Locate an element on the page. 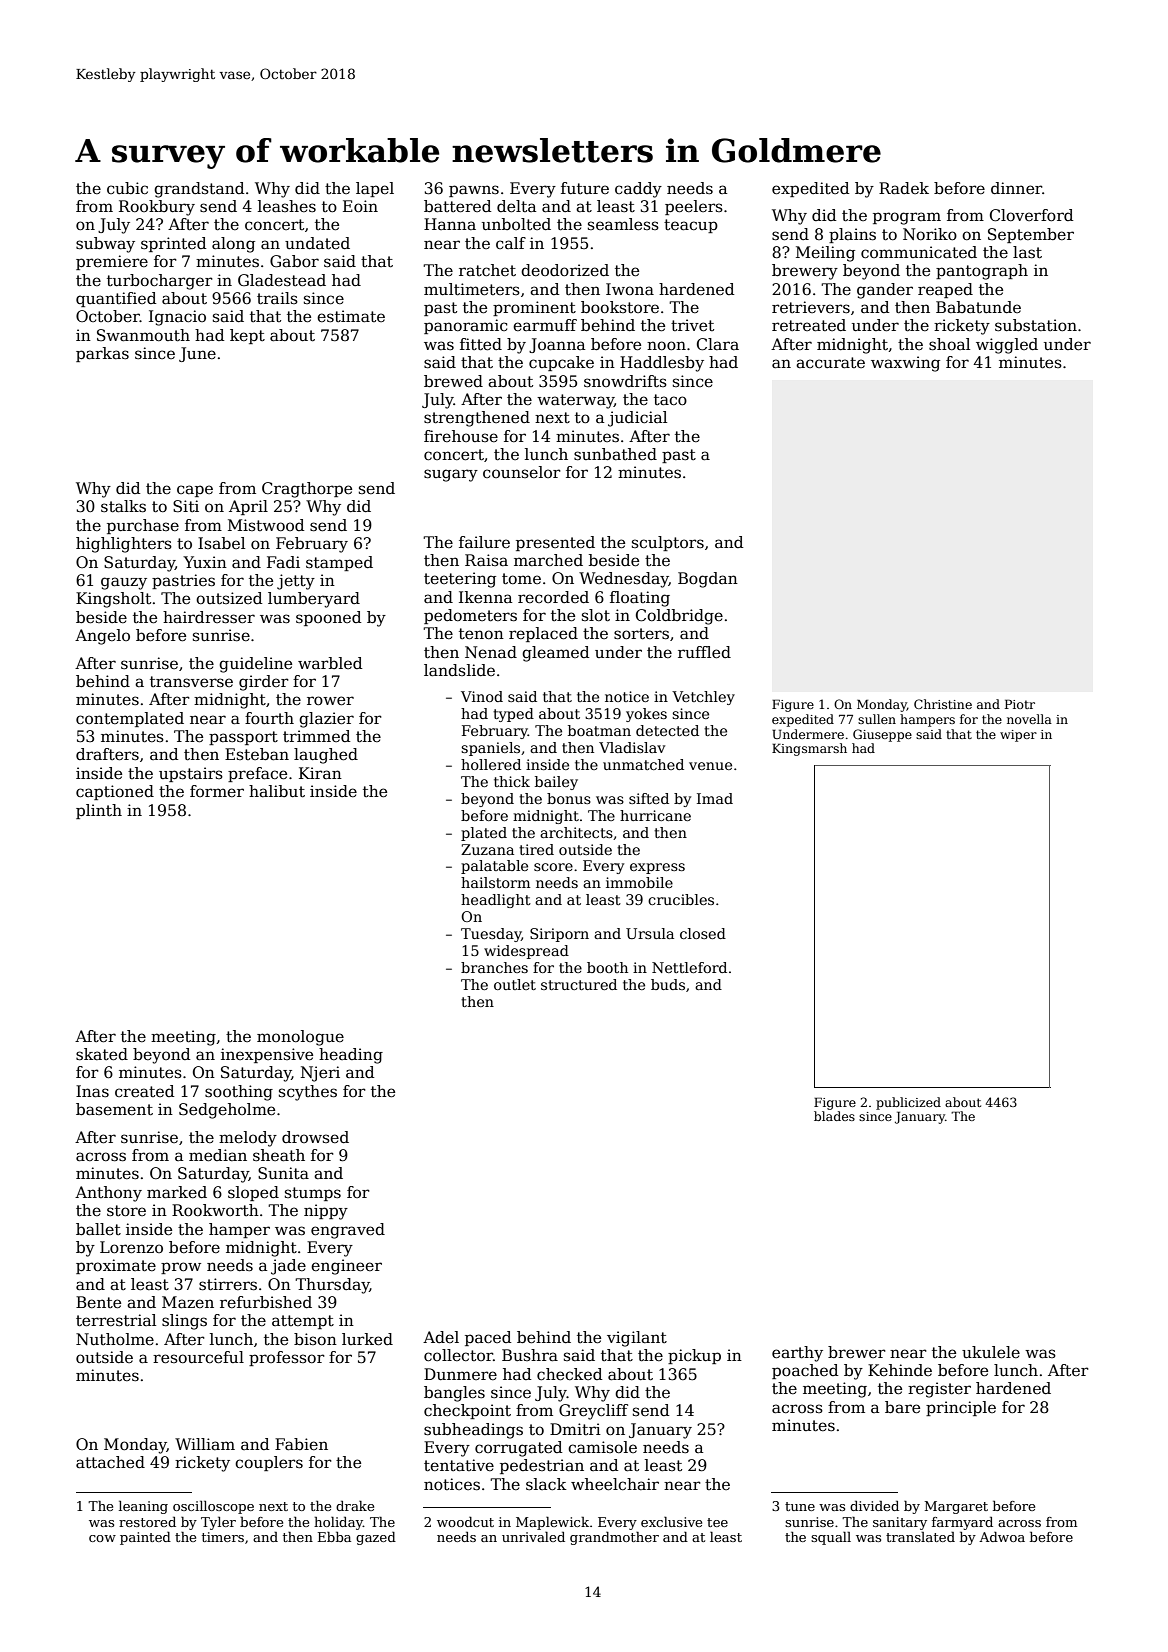  Kingsmarsh is located at coordinates (809, 749).
